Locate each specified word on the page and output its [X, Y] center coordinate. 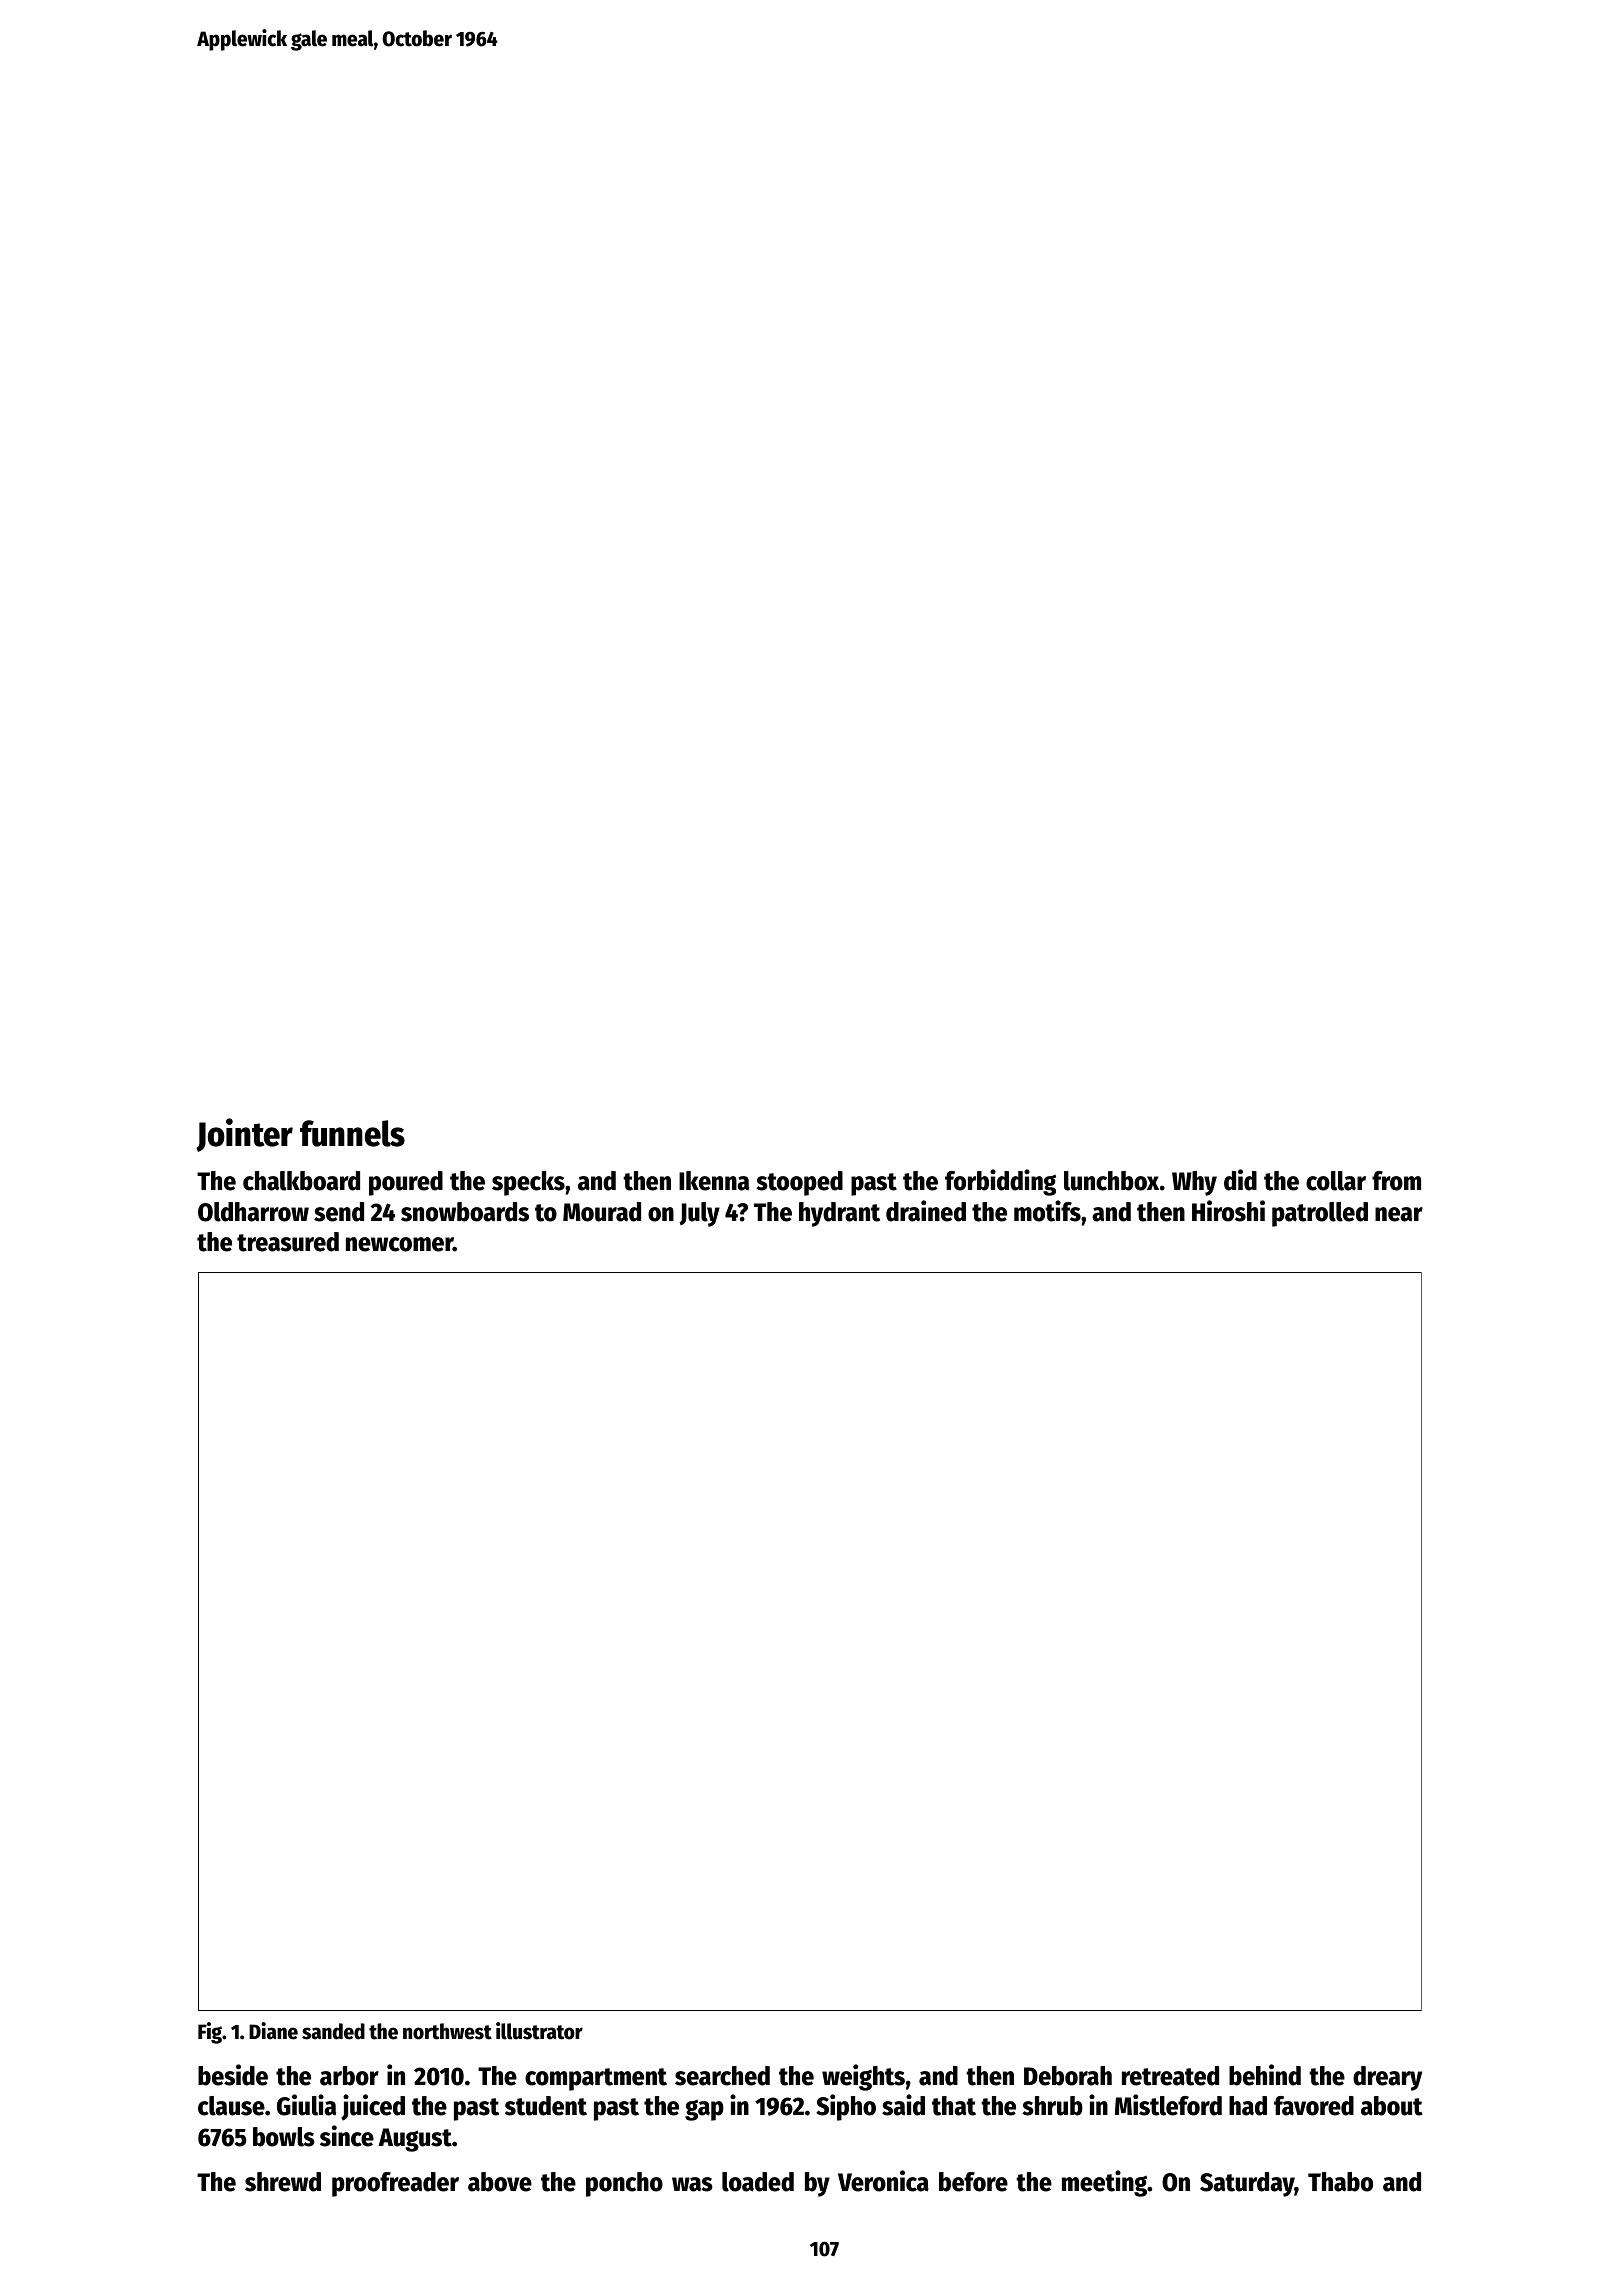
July [699, 1214]
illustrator [539, 2031]
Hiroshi [1228, 1211]
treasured [288, 1242]
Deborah [1068, 2076]
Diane [273, 2031]
